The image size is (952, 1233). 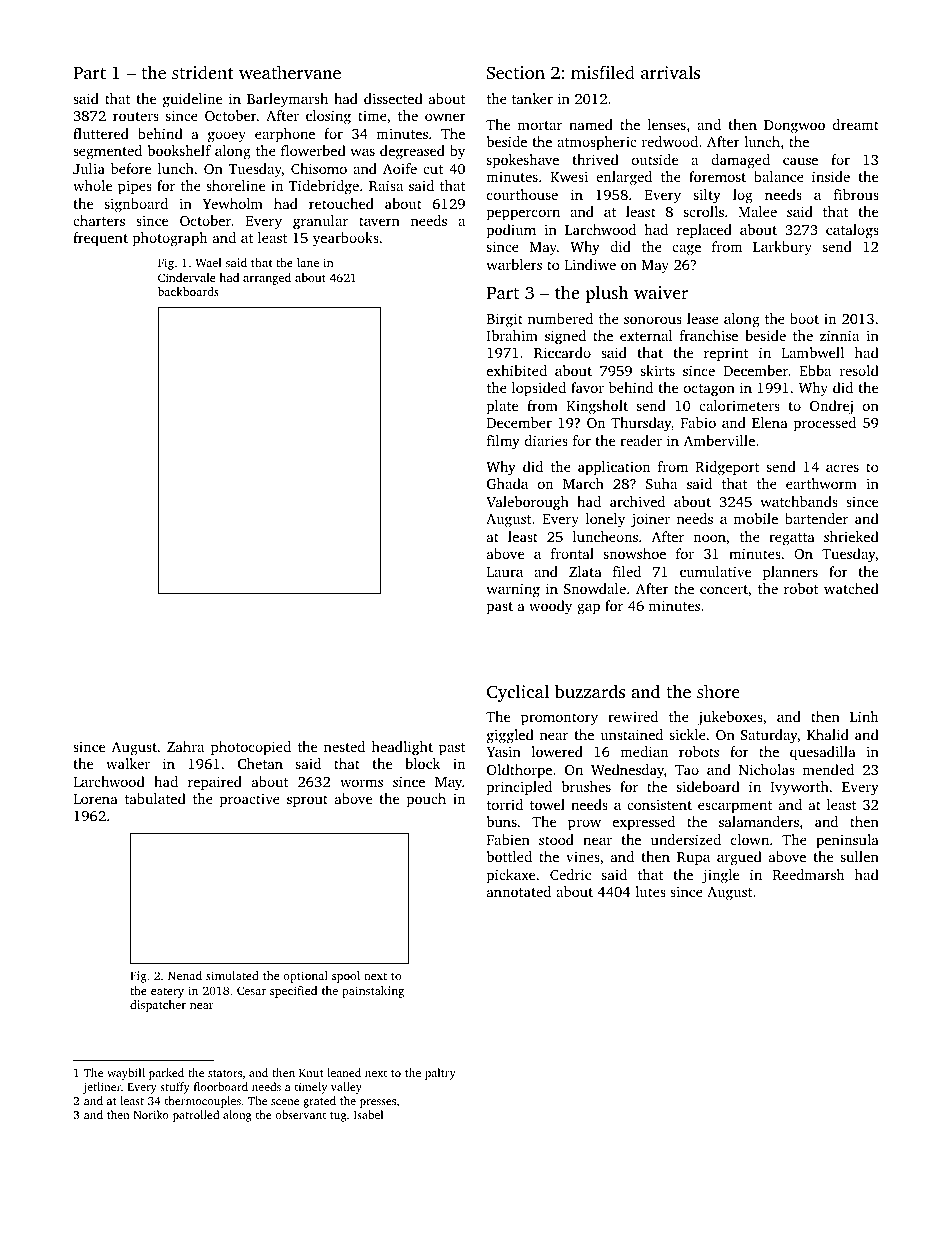 What do you see at coordinates (518, 693) in the screenshot?
I see `Cyclical` at bounding box center [518, 693].
